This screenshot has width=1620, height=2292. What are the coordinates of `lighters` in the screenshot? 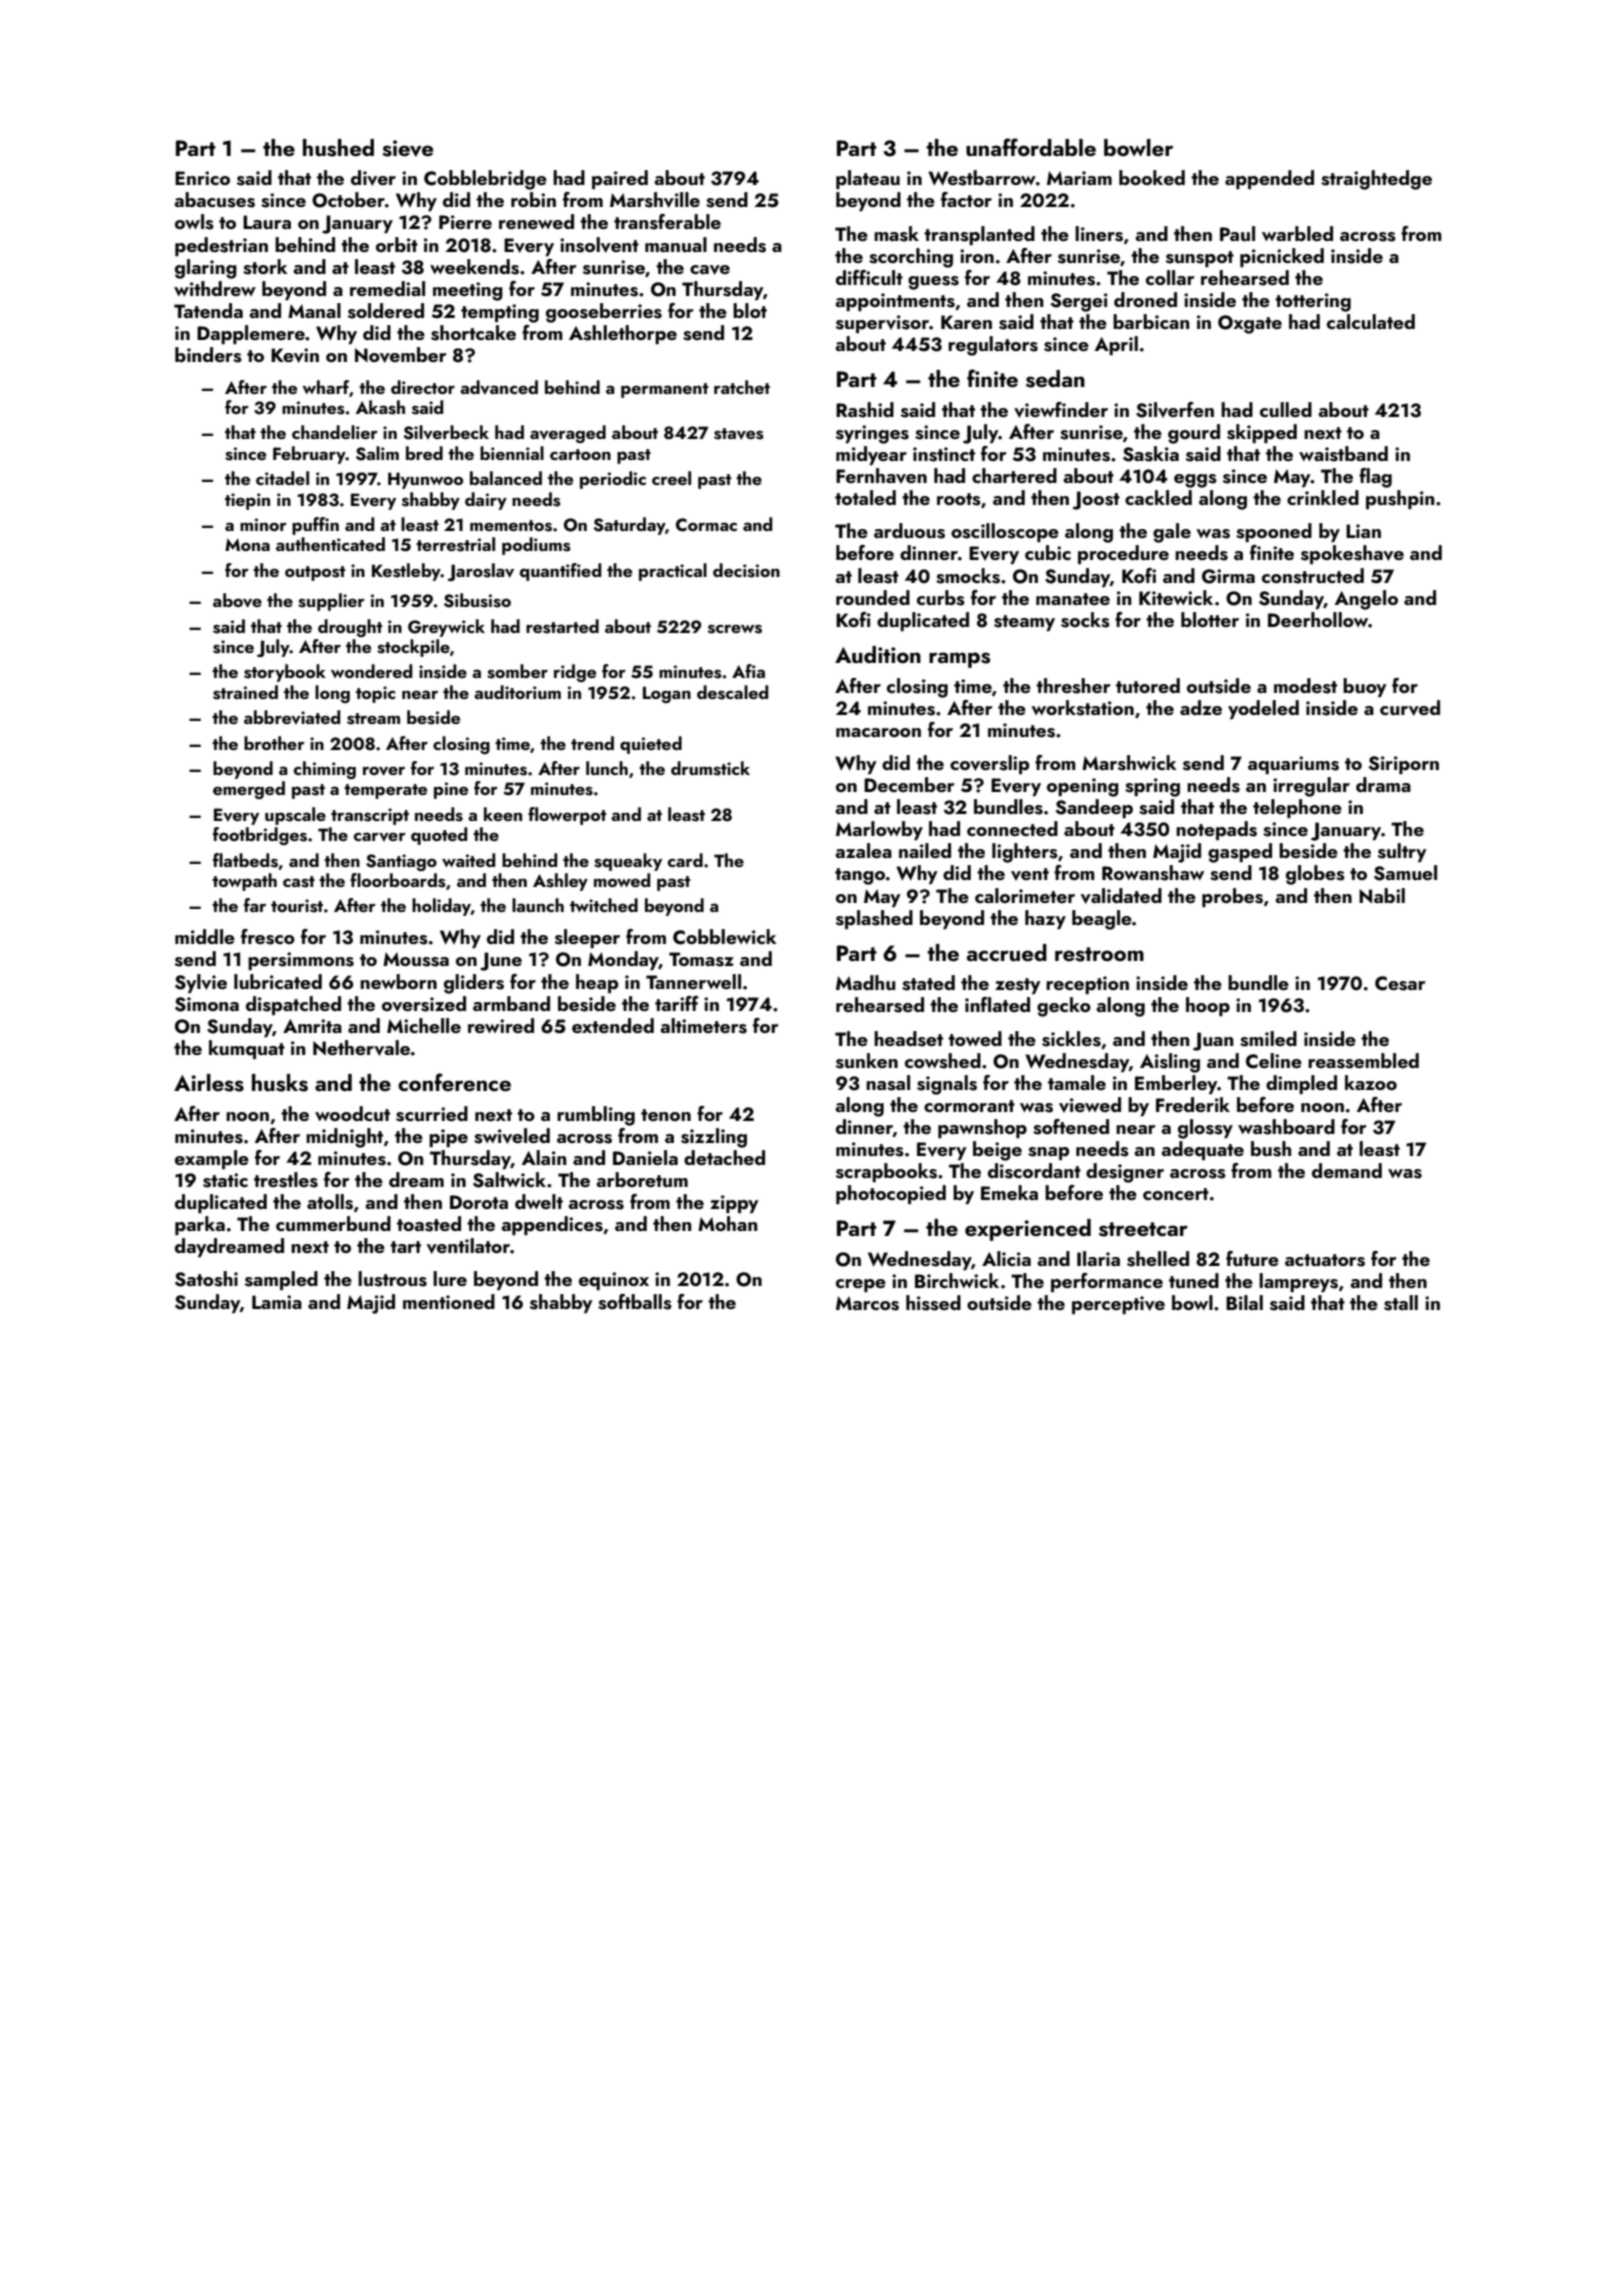 It's located at (1025, 853).
